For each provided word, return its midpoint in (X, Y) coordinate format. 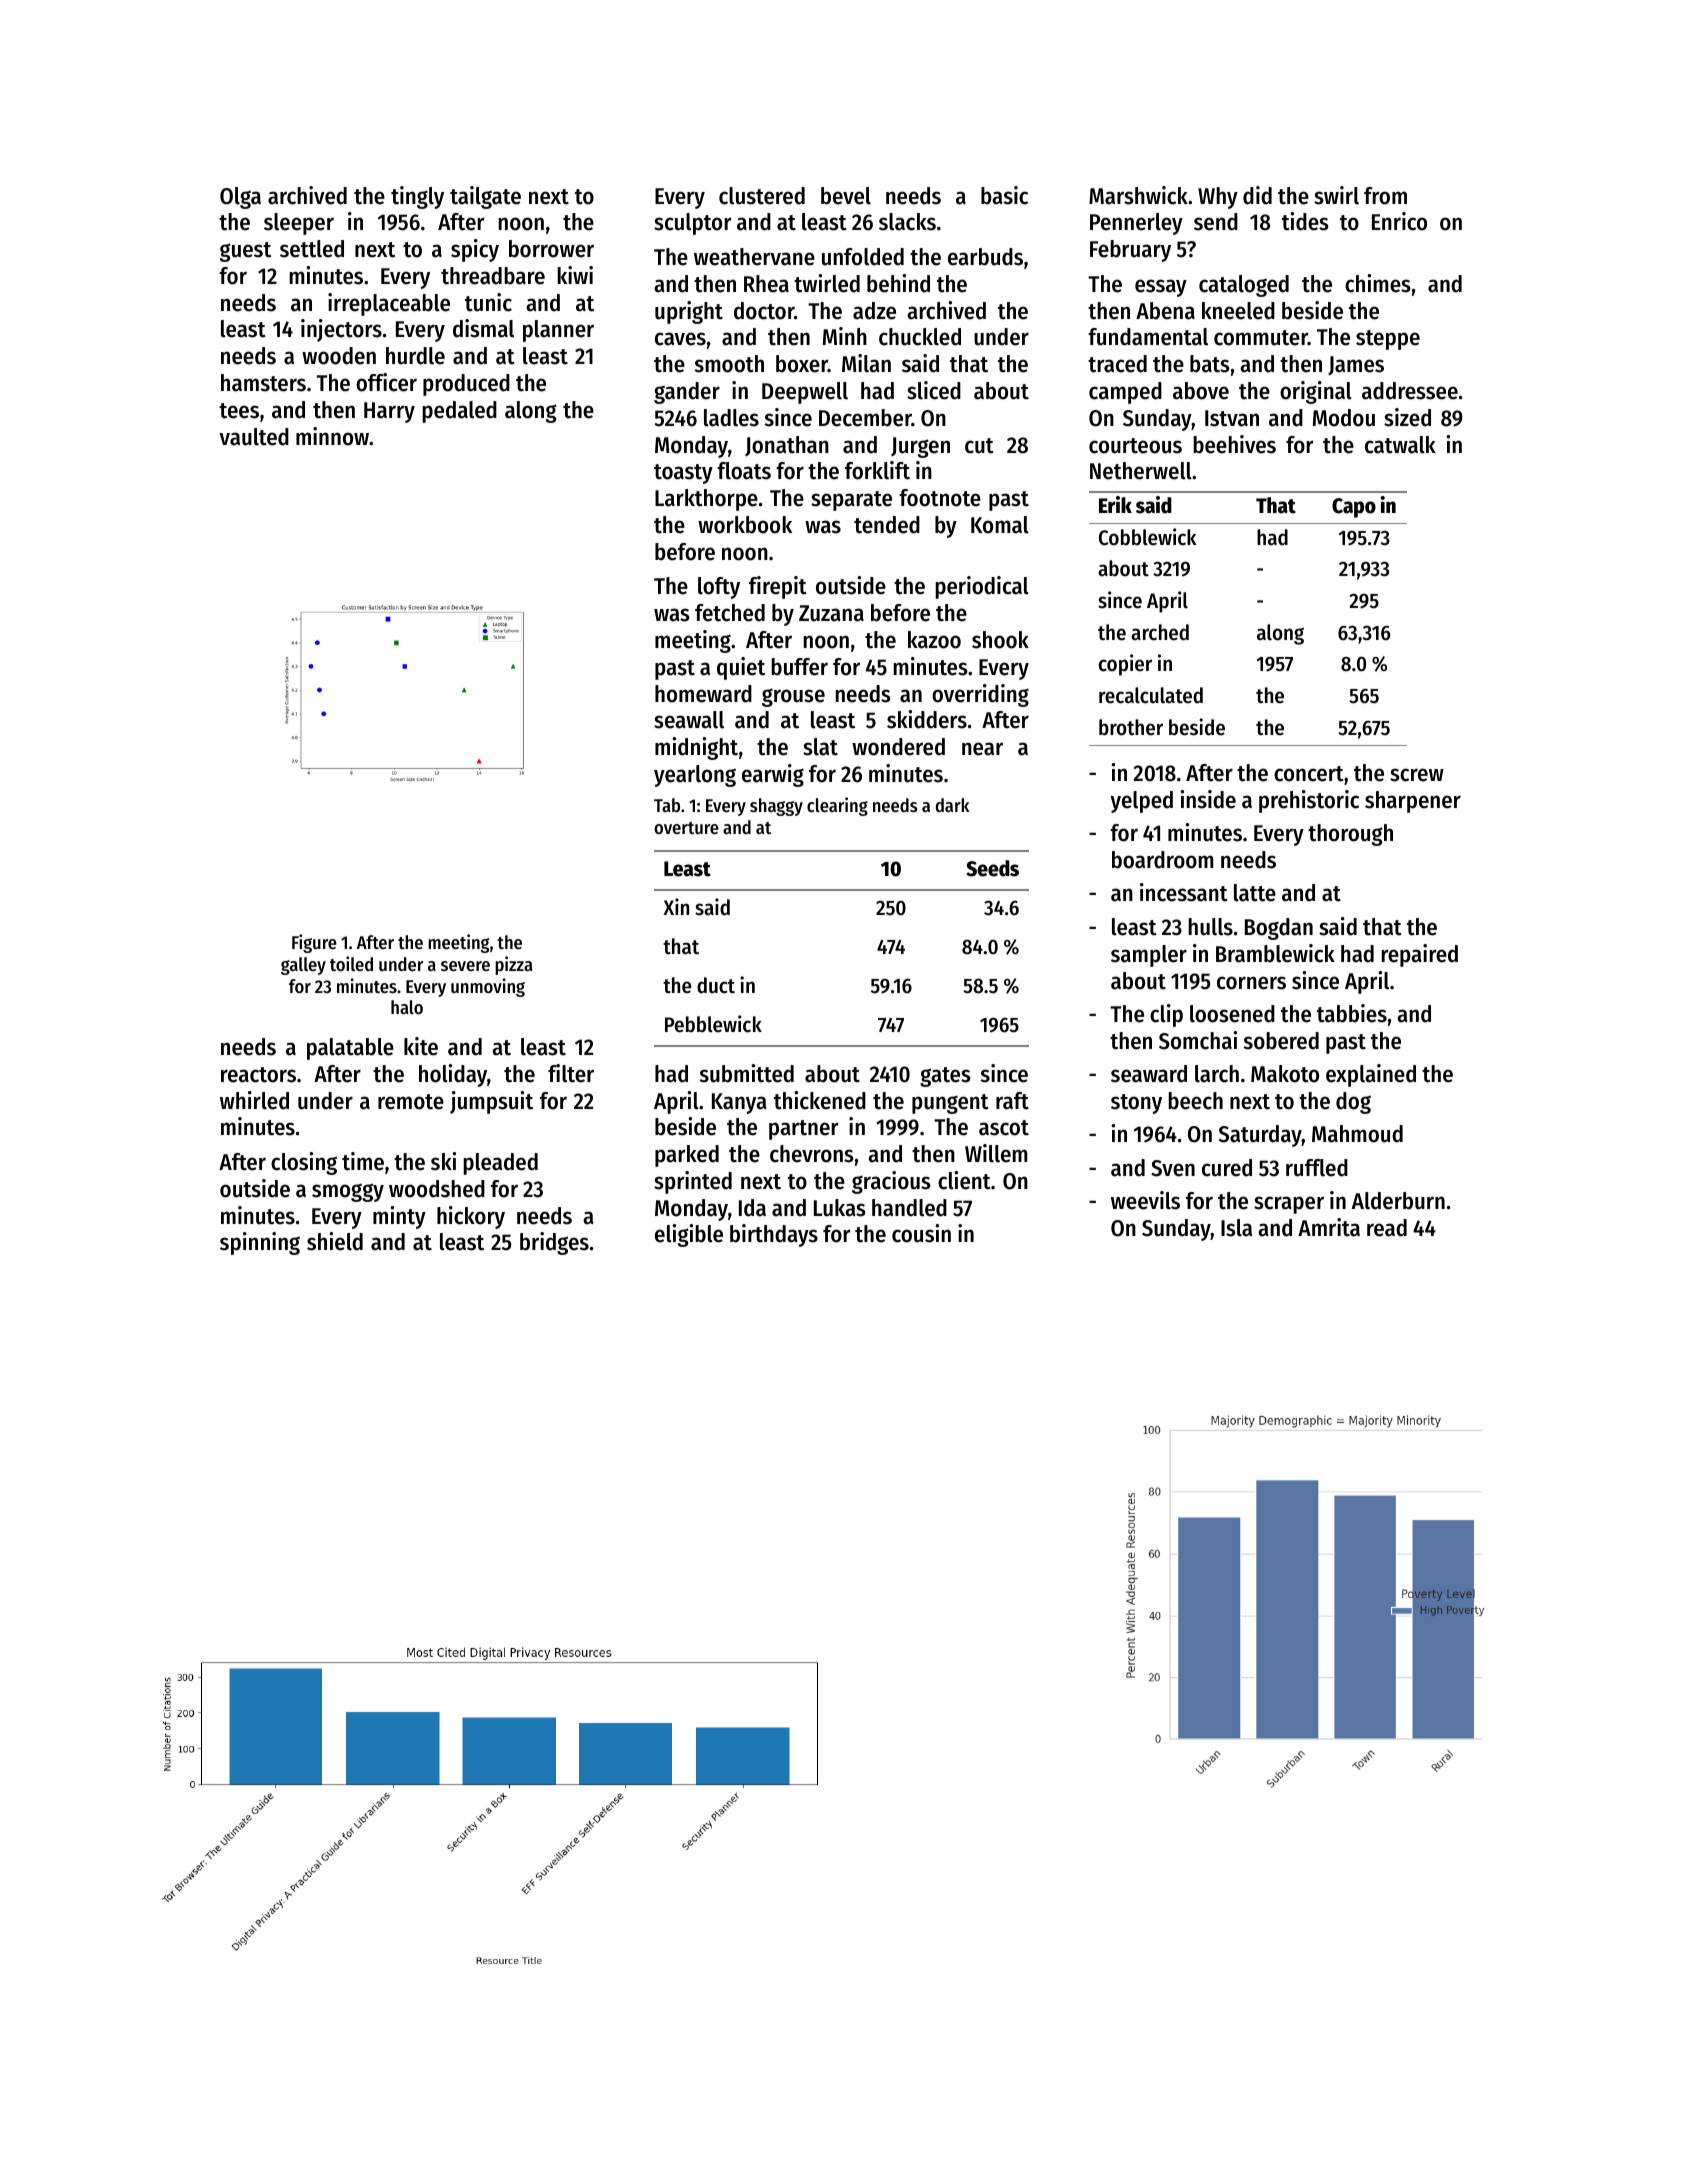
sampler (1149, 956)
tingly (417, 197)
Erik (1115, 504)
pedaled (459, 412)
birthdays (774, 1235)
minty (399, 1217)
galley (303, 966)
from (1385, 196)
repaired (1419, 955)
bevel (846, 196)
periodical (982, 587)
